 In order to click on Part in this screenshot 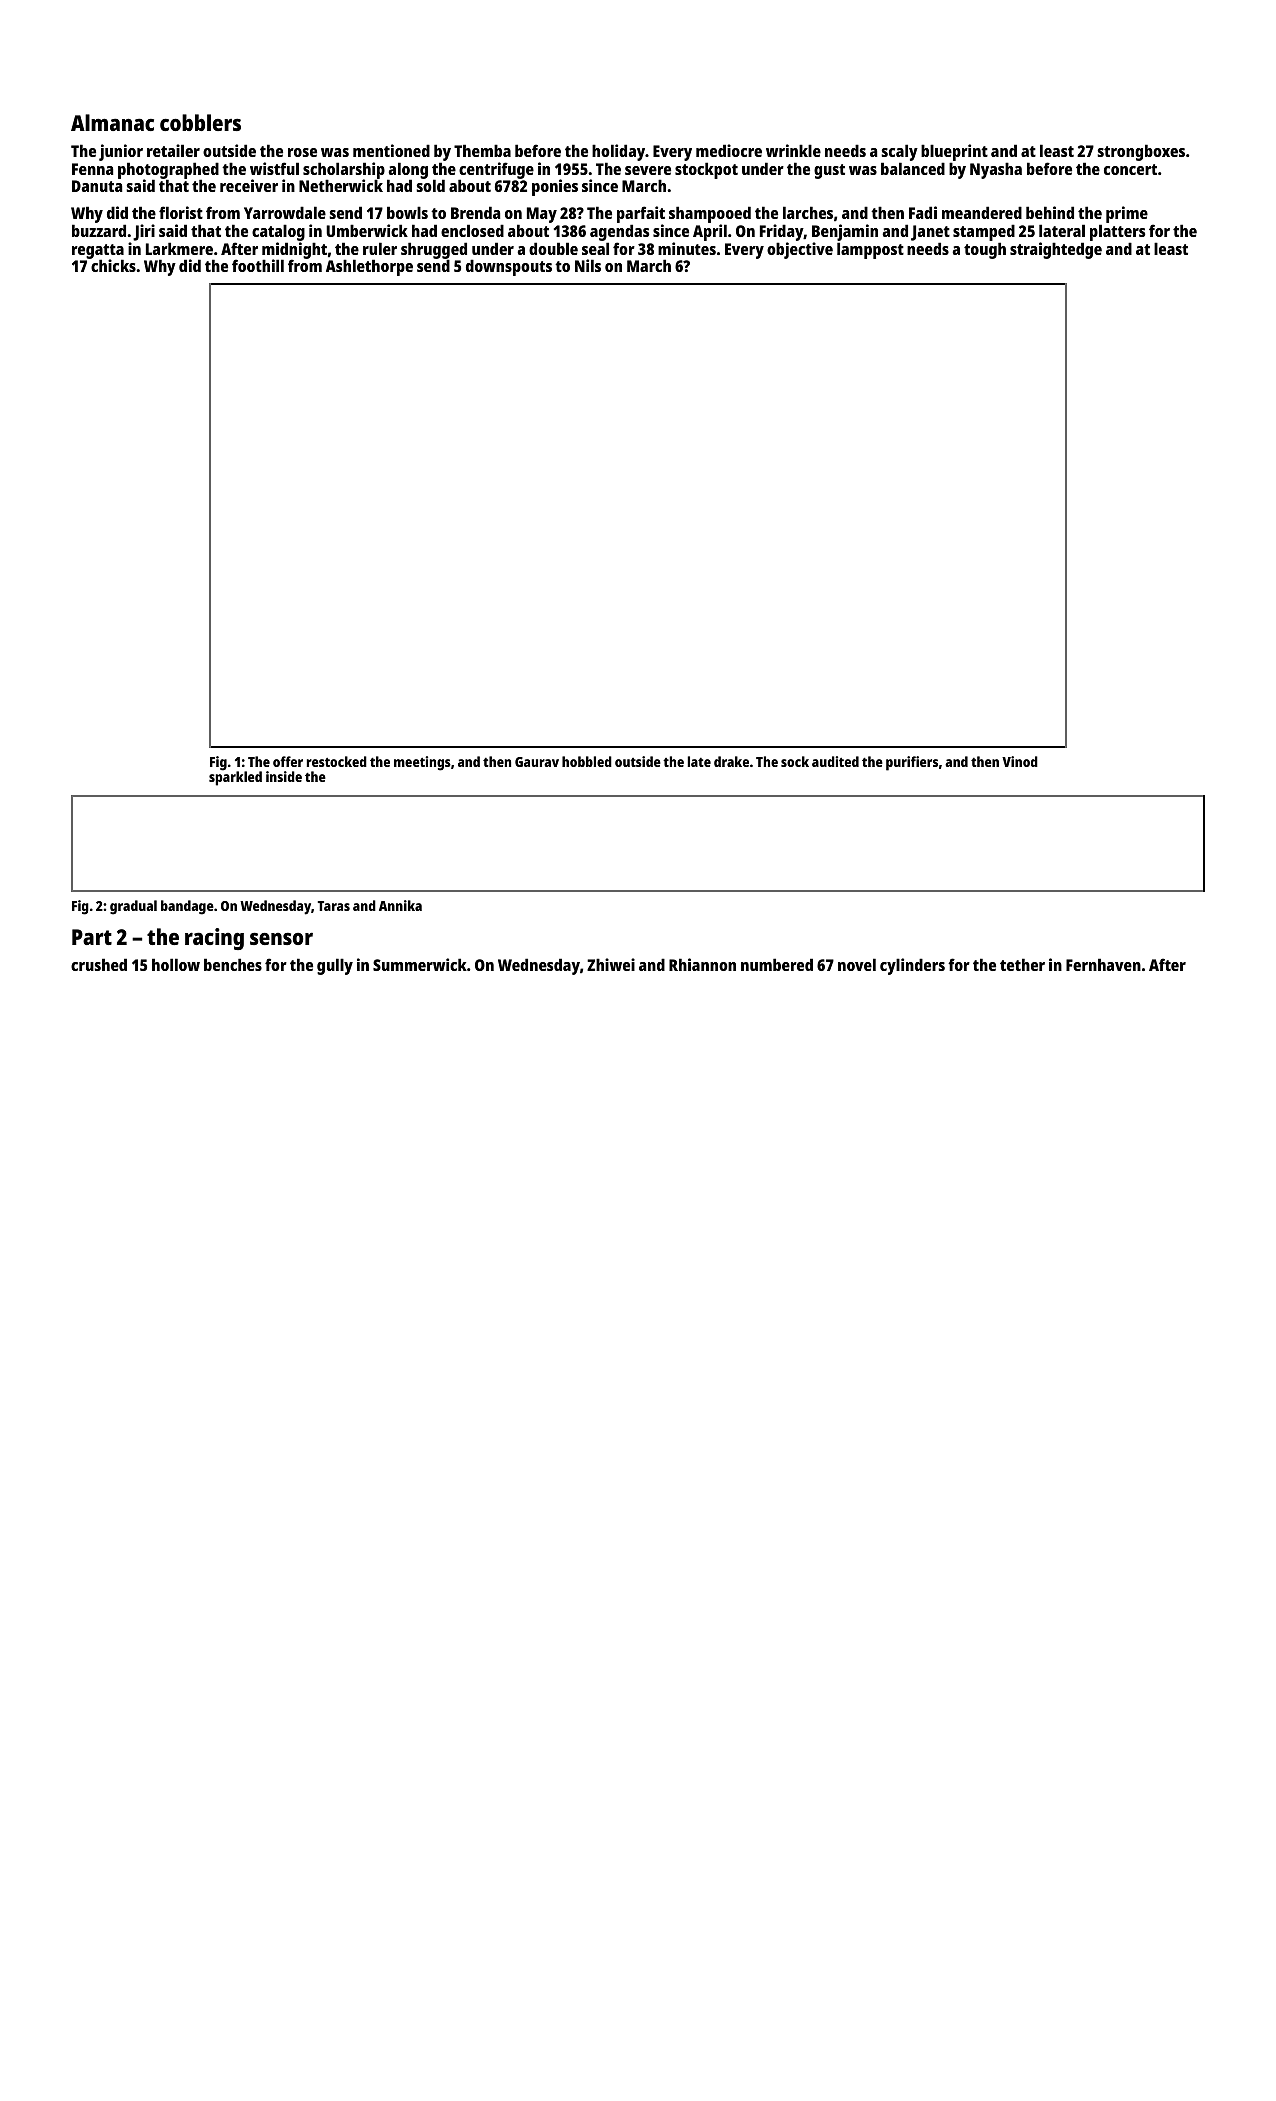, I will do `click(92, 937)`.
